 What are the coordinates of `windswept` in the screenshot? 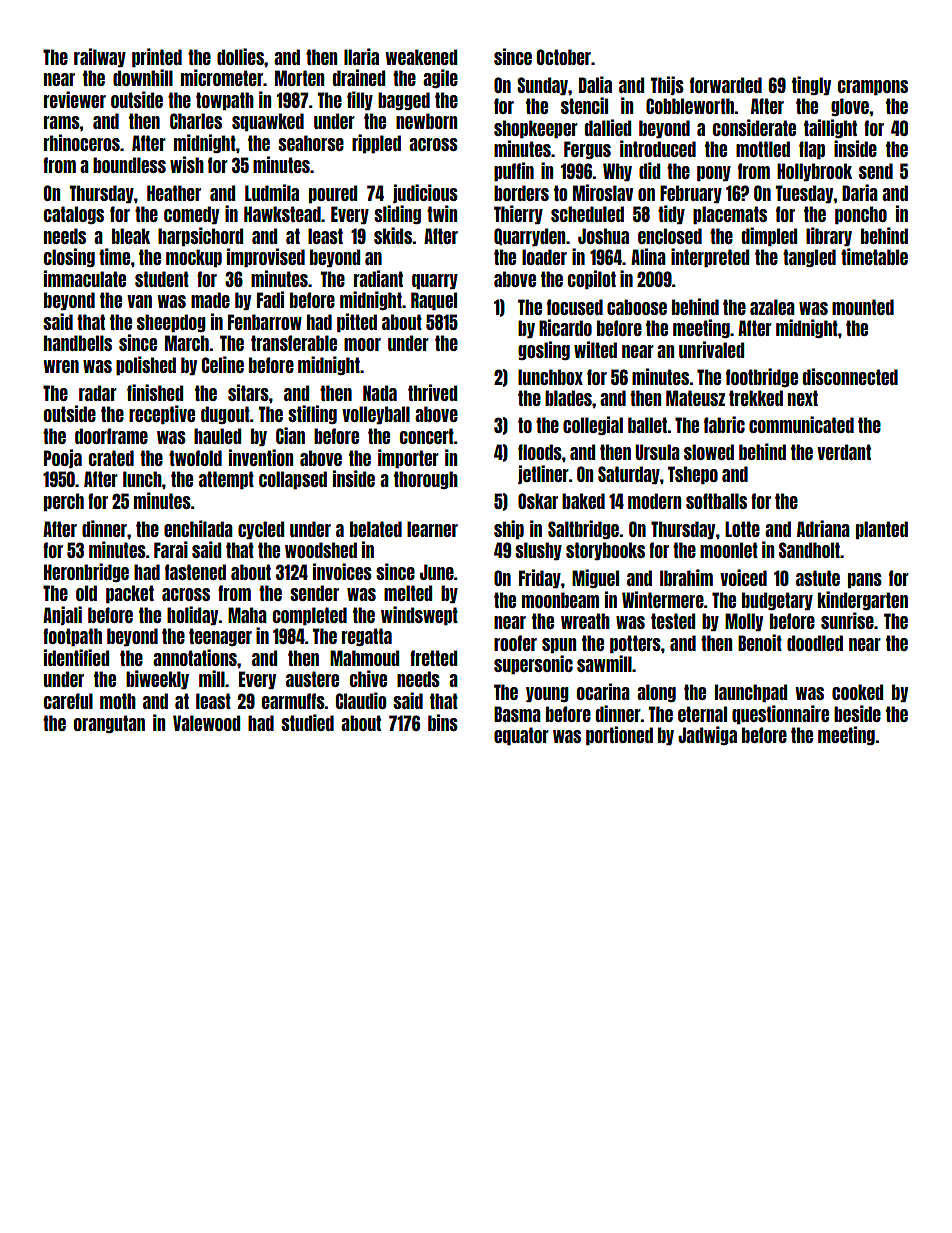 It's located at (419, 615).
